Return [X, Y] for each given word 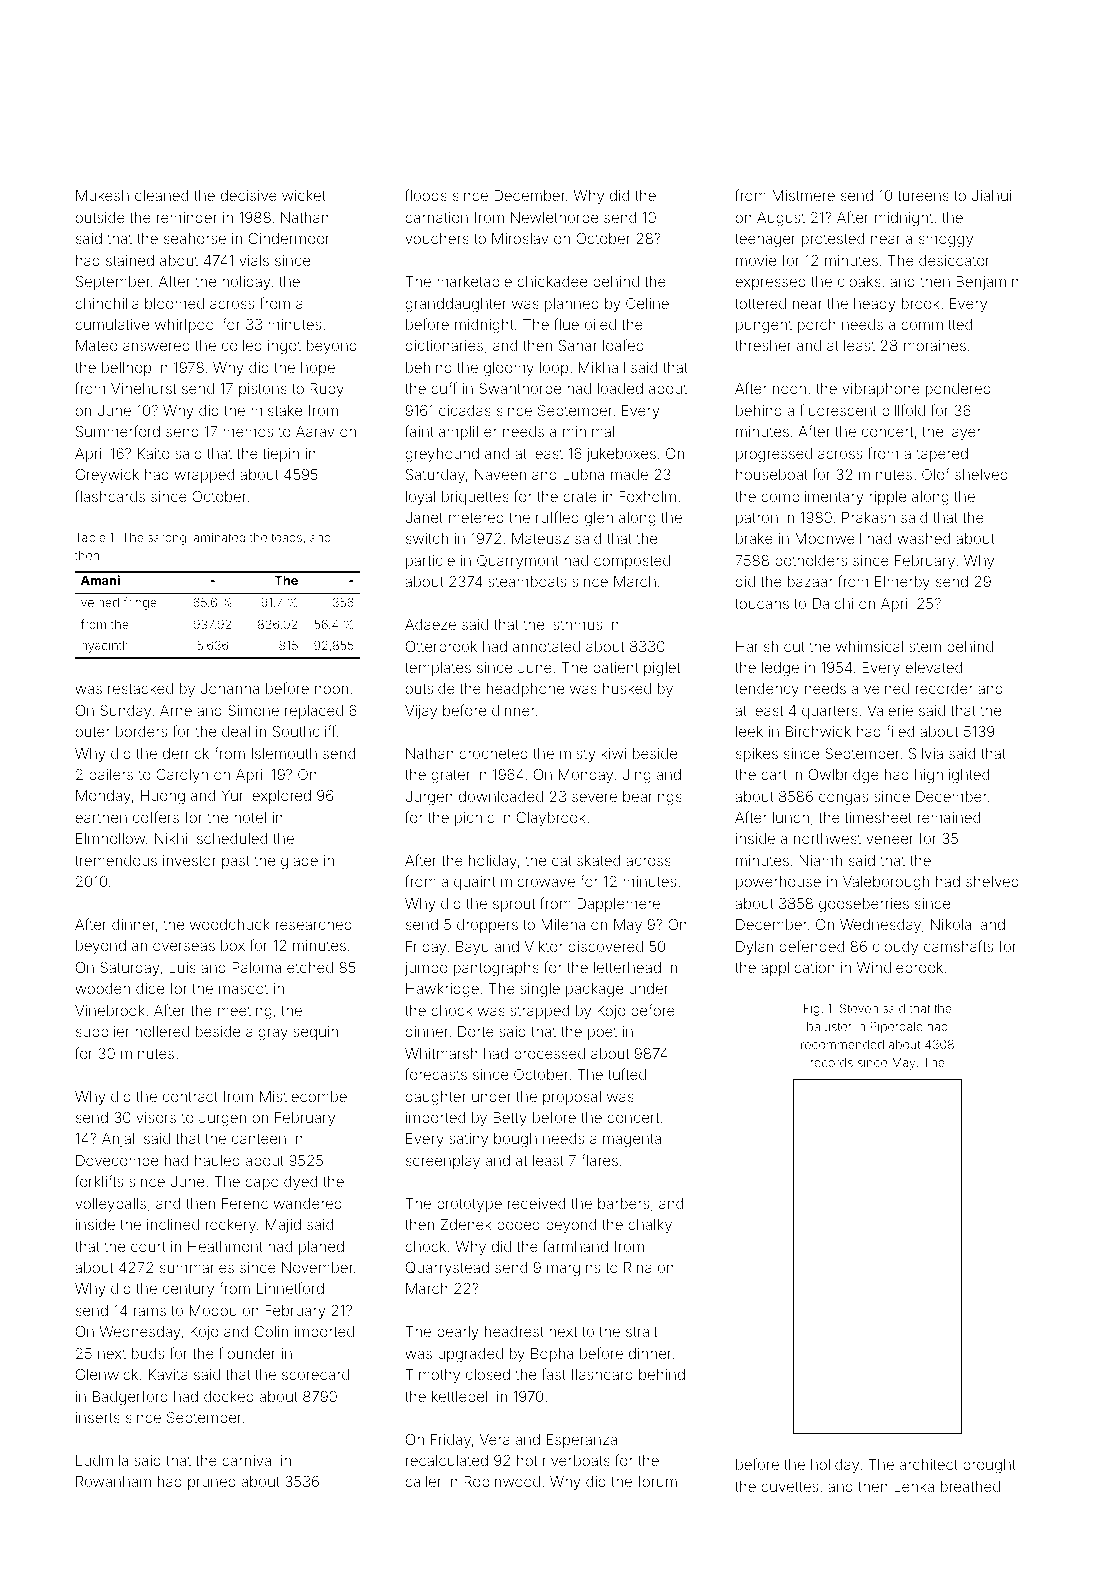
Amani [100, 580]
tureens [923, 196]
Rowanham [113, 1481]
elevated [933, 667]
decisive [249, 195]
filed [900, 731]
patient [616, 669]
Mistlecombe [303, 1096]
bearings [652, 798]
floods [426, 195]
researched [314, 924]
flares [599, 1160]
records [832, 1062]
